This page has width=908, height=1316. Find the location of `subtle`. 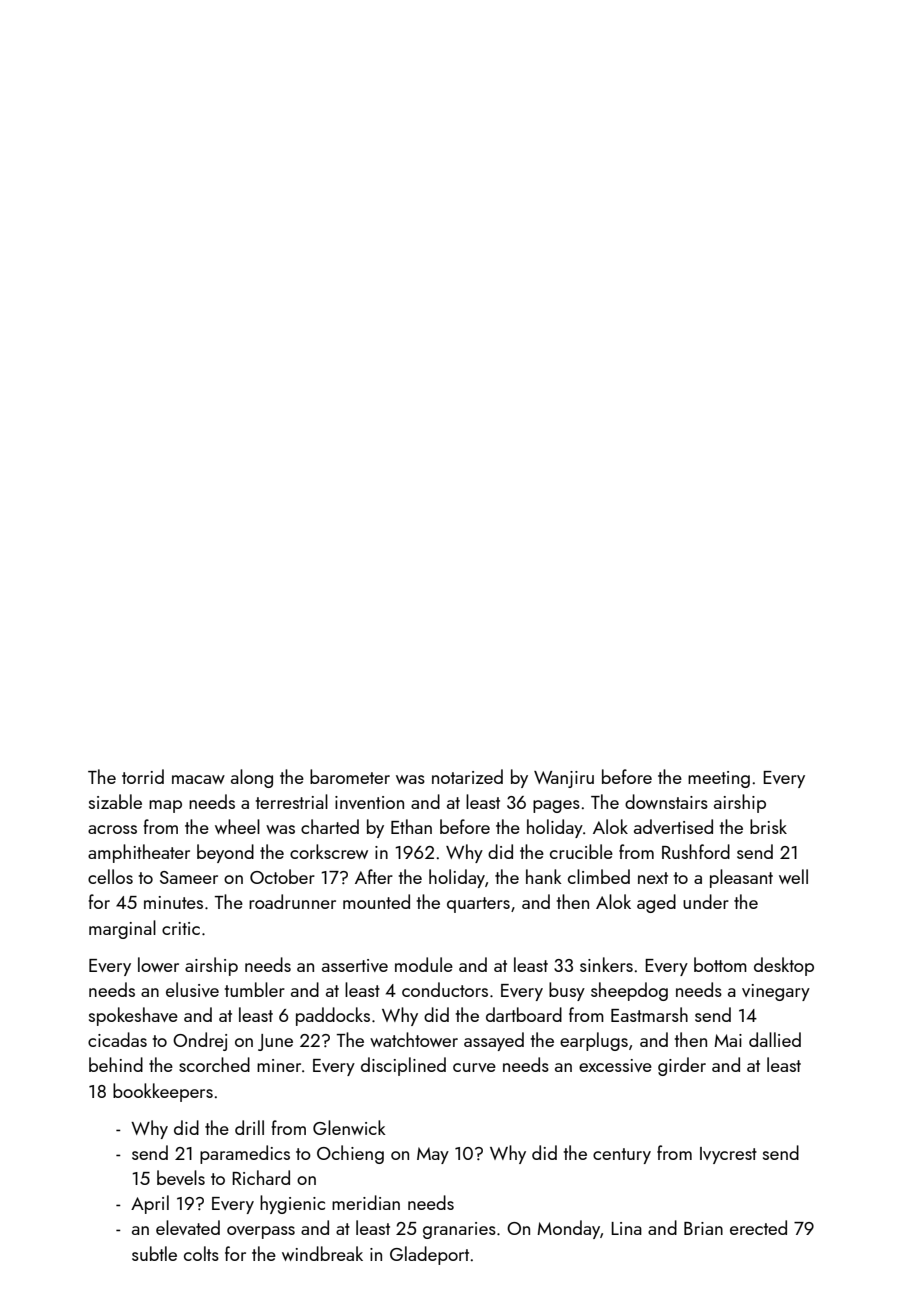

subtle is located at coordinates (154, 1253).
